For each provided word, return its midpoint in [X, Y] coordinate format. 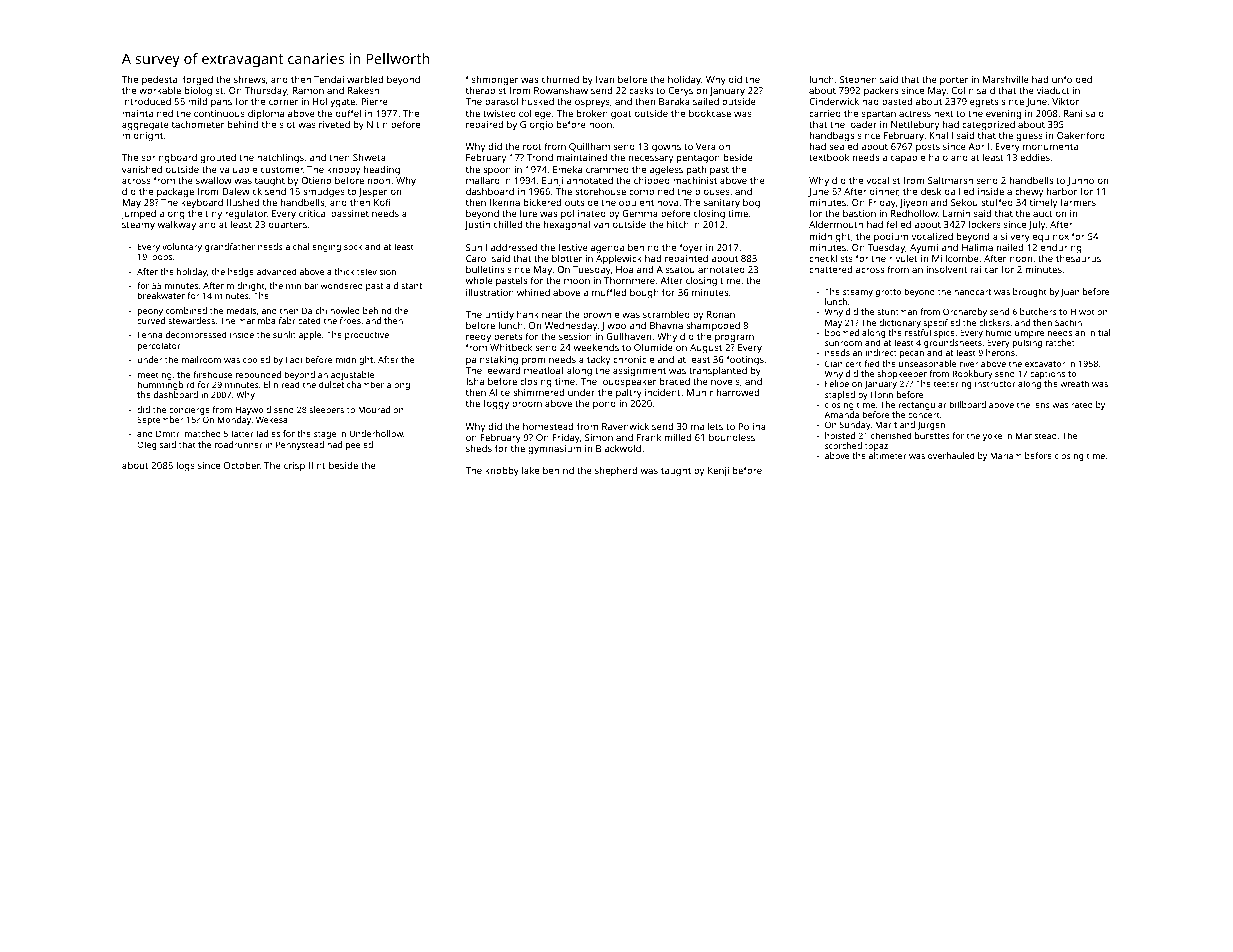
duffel [348, 113]
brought [1030, 292]
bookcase [710, 113]
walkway [177, 226]
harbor [1062, 191]
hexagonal [567, 226]
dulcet [331, 384]
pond [604, 404]
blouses [712, 191]
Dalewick [242, 191]
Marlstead [1036, 435]
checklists [831, 258]
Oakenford [1081, 135]
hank [528, 314]
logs [186, 466]
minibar [302, 285]
